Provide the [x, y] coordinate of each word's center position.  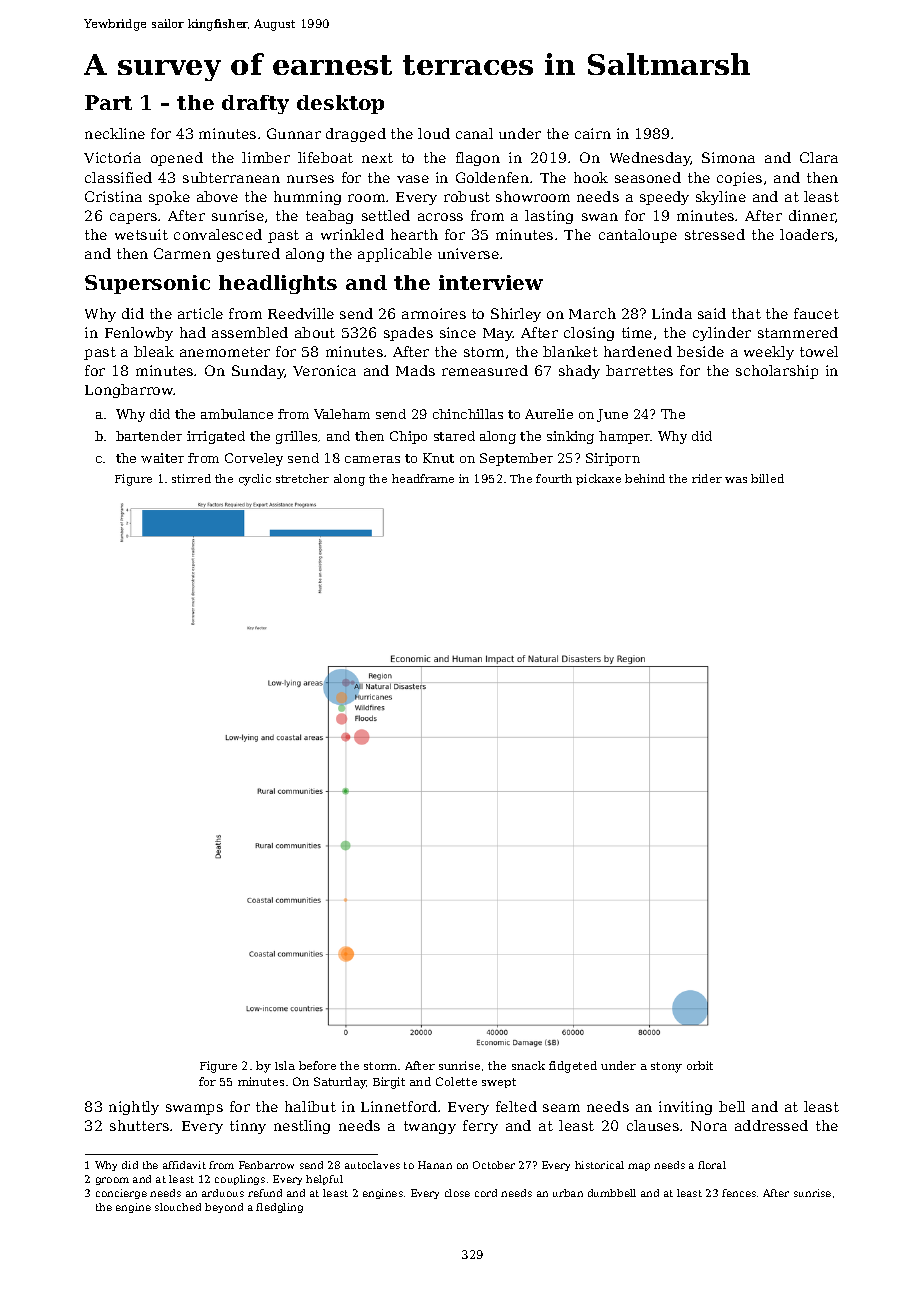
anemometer [225, 352]
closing [589, 334]
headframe [423, 478]
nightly [134, 1108]
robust [467, 196]
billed [767, 478]
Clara [819, 157]
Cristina [113, 196]
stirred [191, 478]
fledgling [279, 1208]
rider [707, 478]
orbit [700, 1065]
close [457, 1193]
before [317, 1065]
